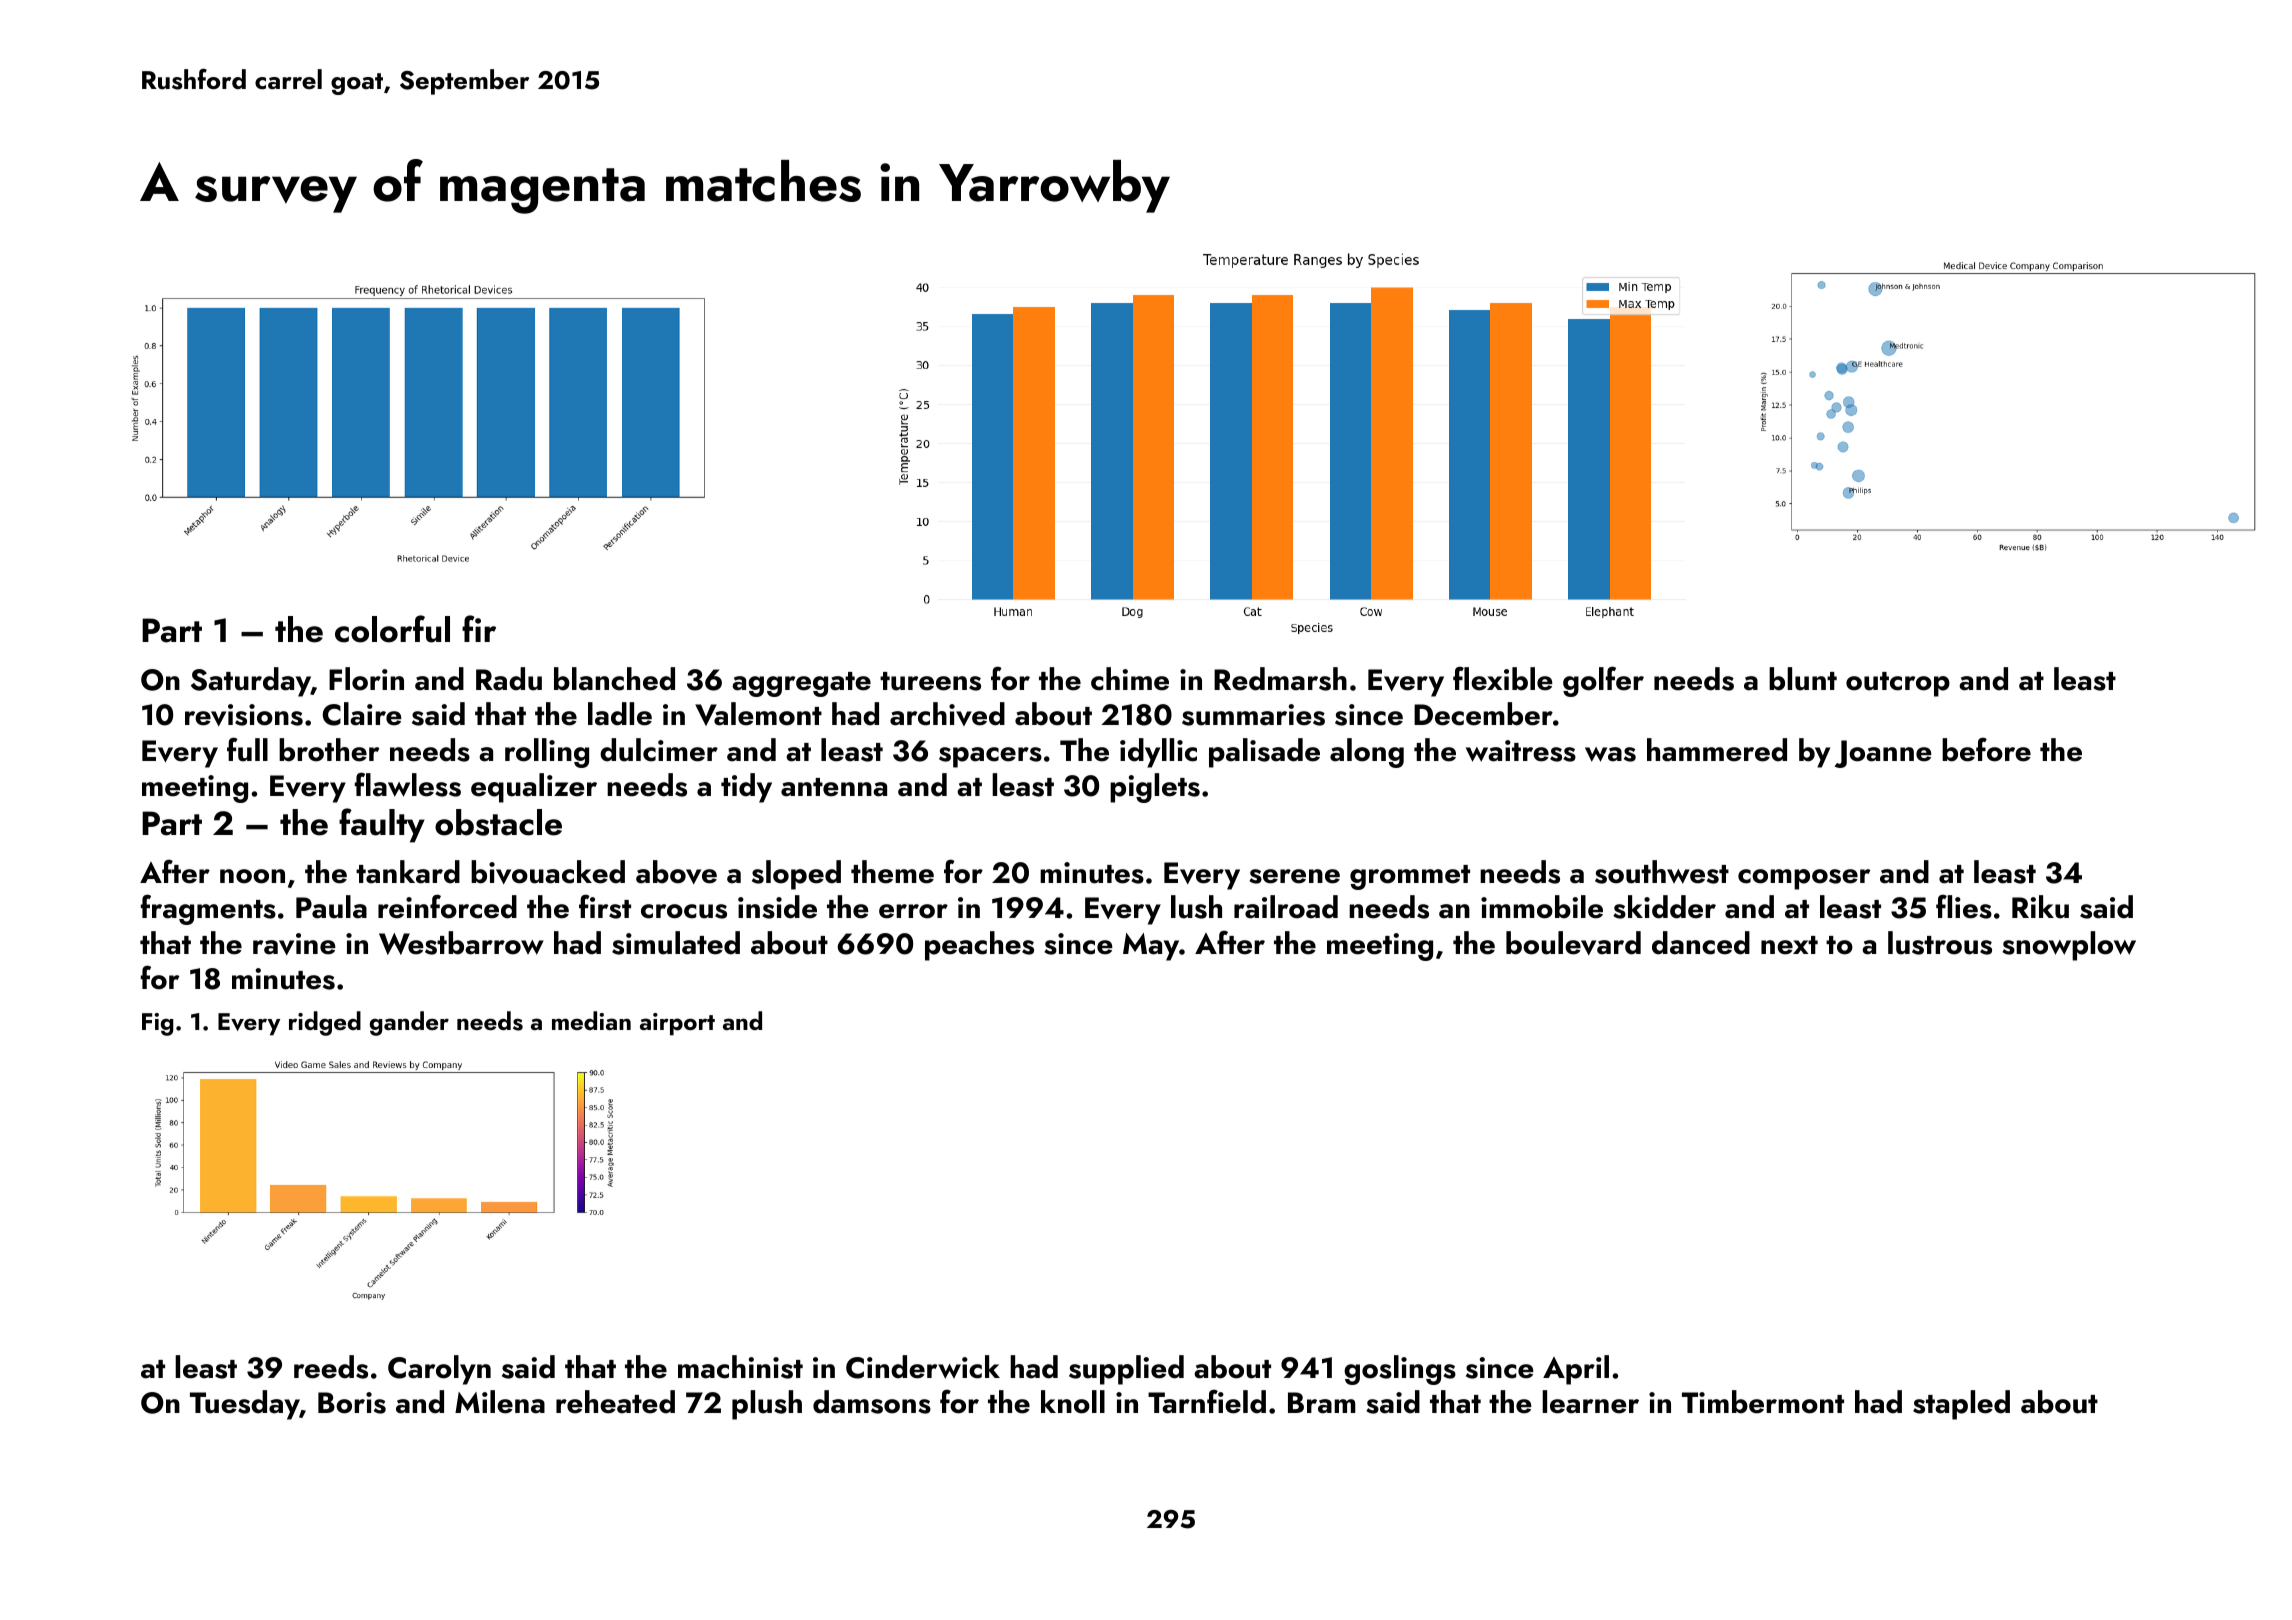 The height and width of the screenshot is (1620, 2292). I want to click on Boris, so click(352, 1403).
